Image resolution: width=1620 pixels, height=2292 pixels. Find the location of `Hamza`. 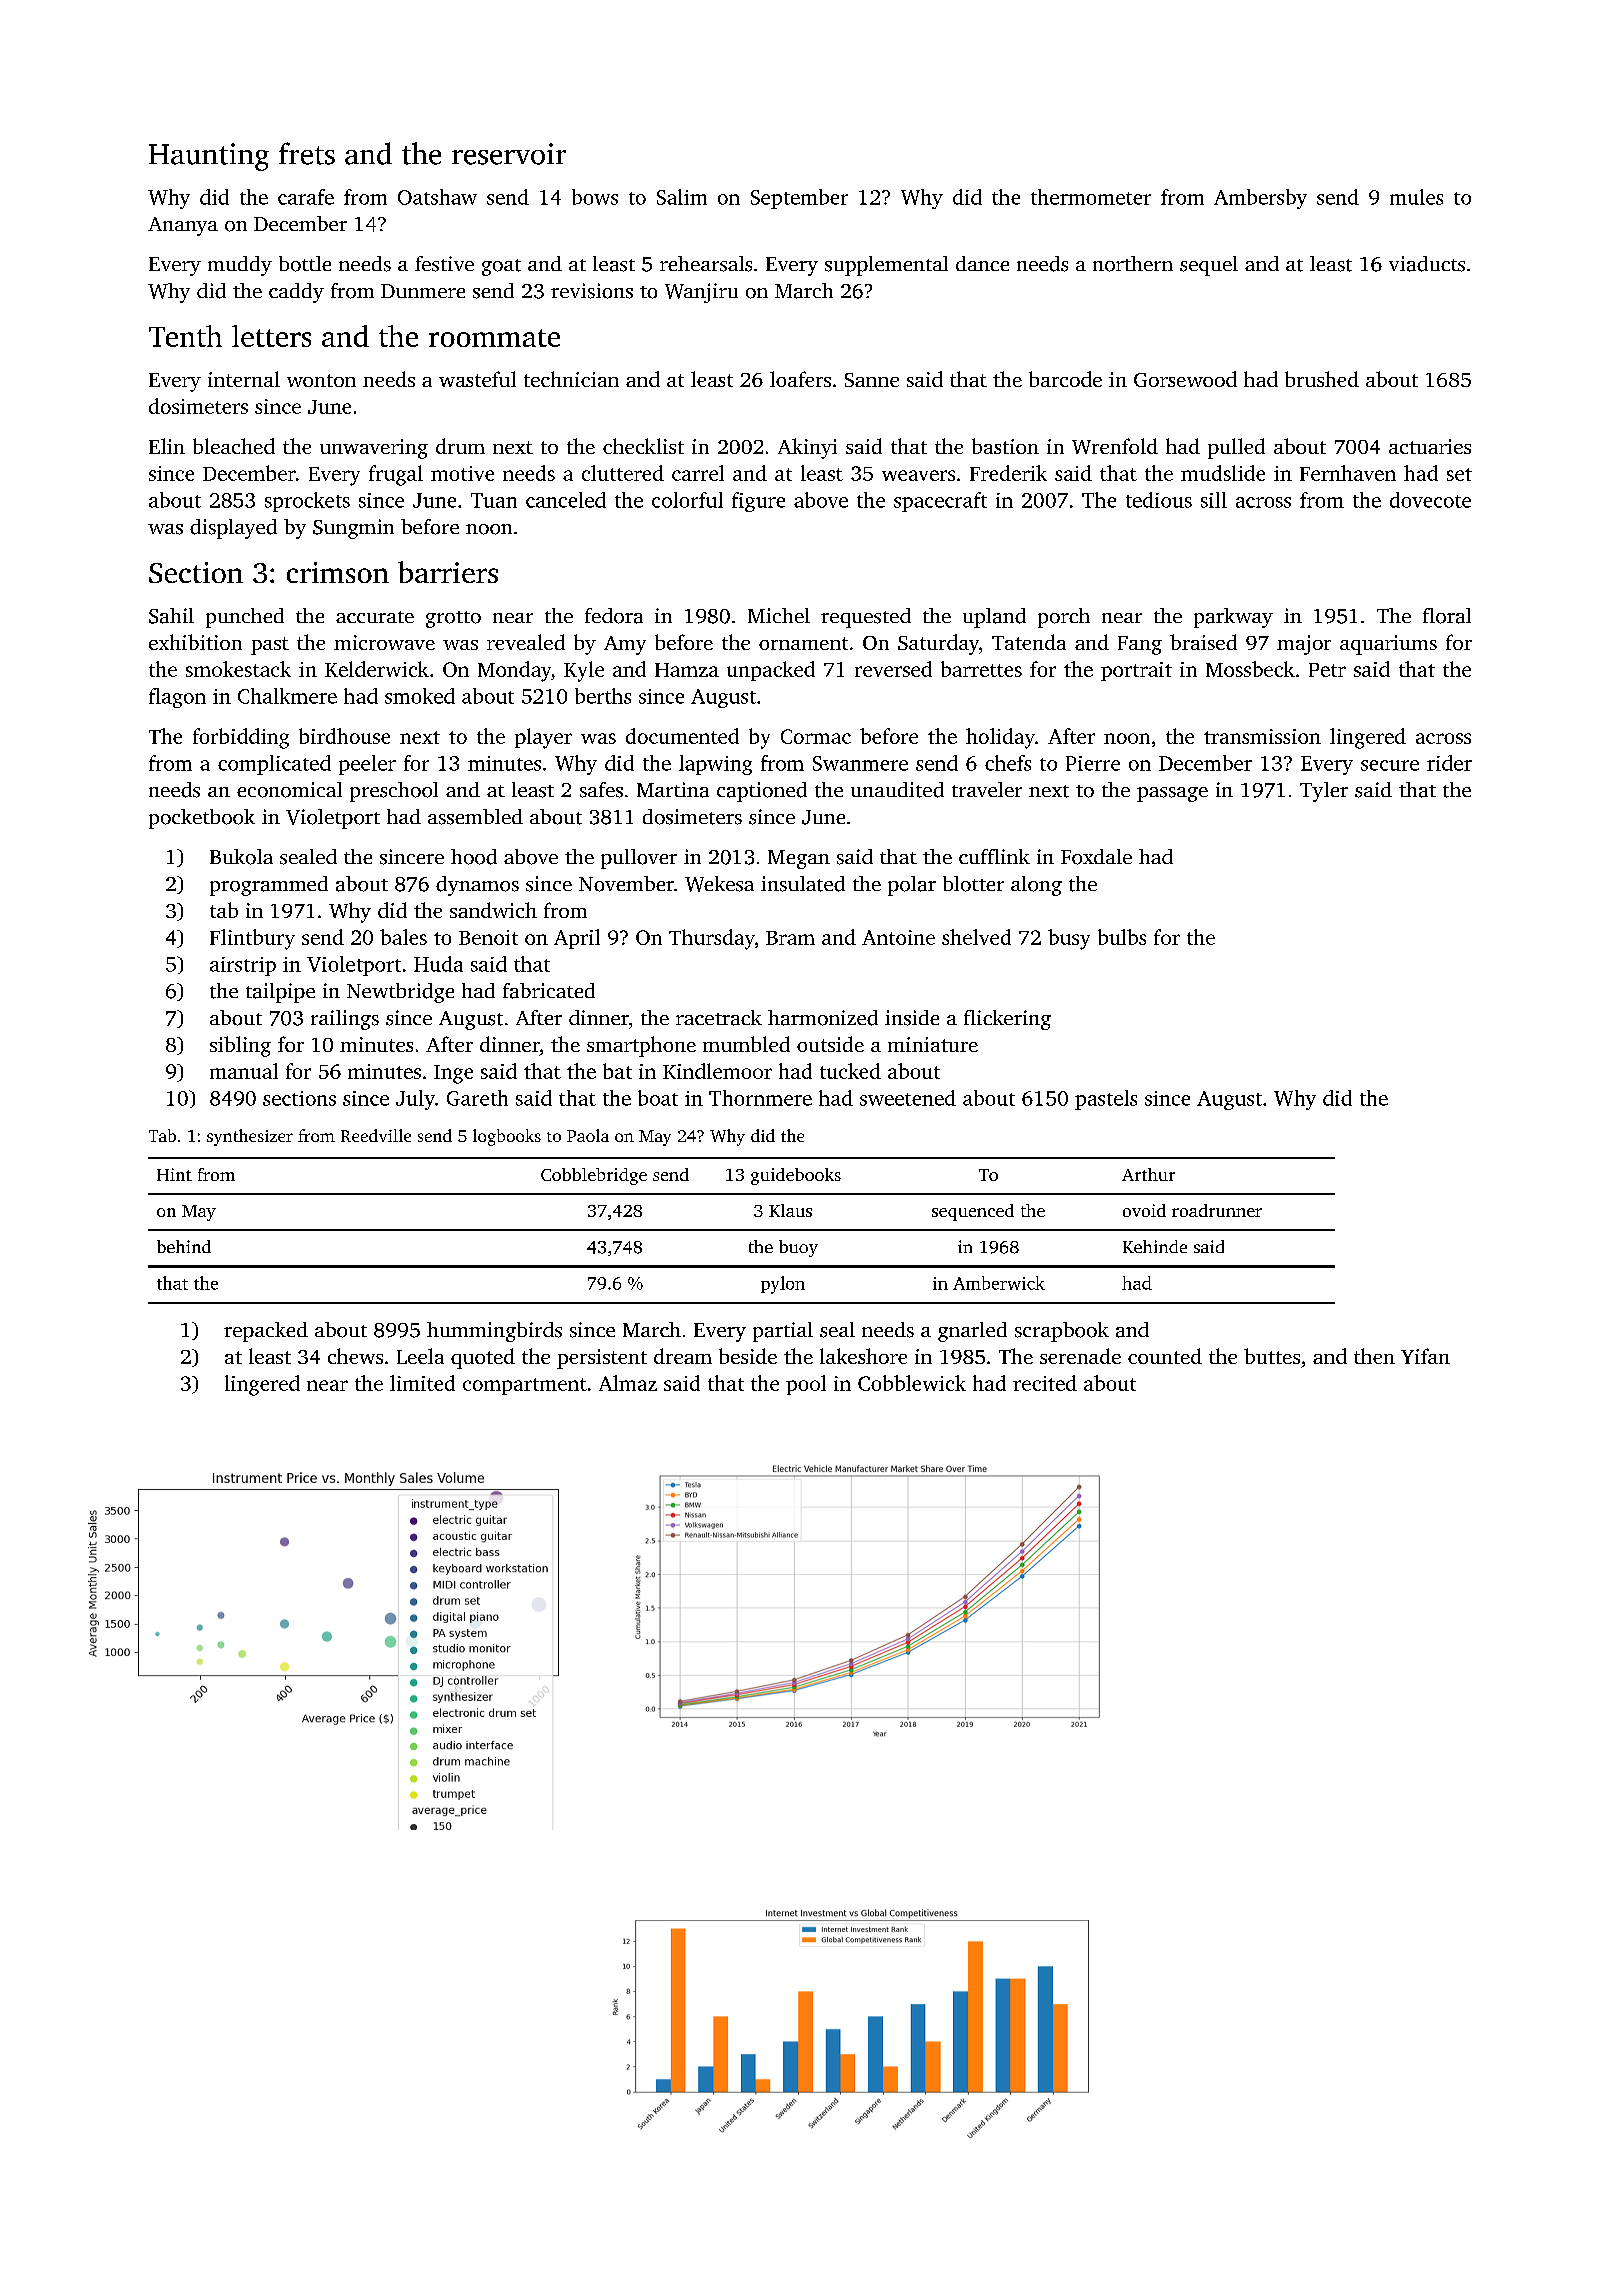

Hamza is located at coordinates (687, 670).
